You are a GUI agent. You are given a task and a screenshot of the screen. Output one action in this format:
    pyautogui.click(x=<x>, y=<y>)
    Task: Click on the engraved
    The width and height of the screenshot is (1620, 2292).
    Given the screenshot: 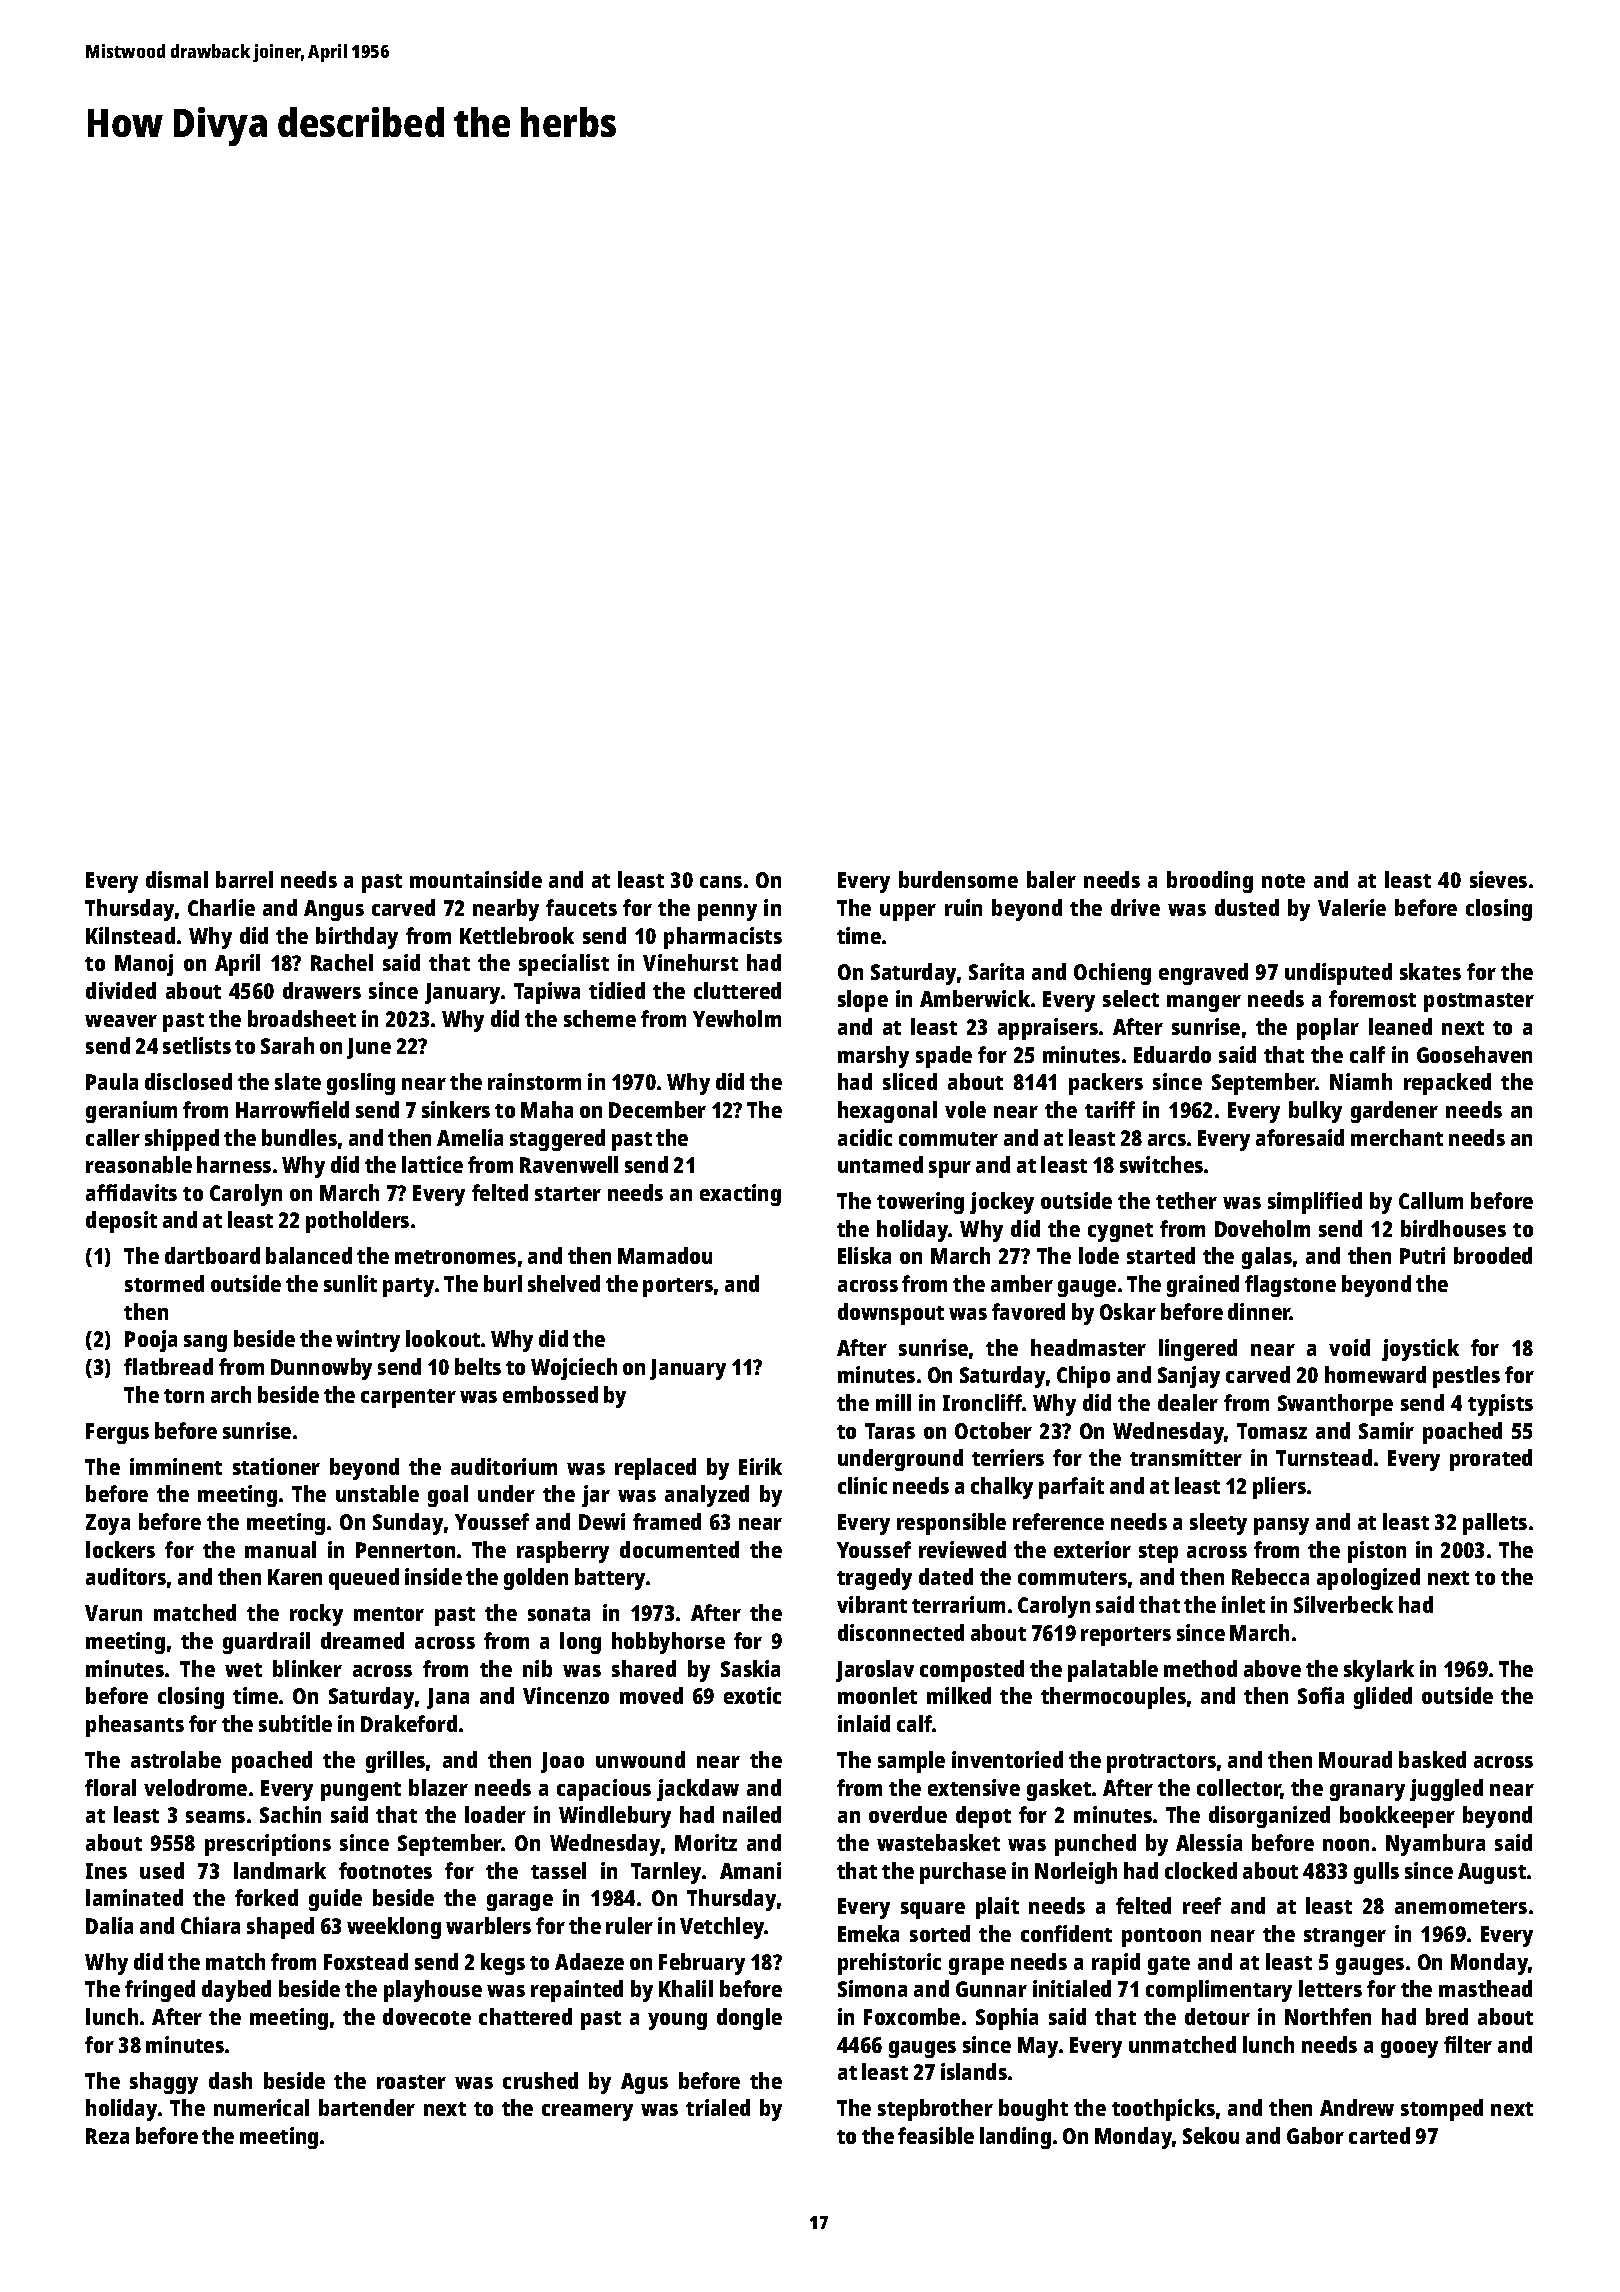 What is the action you would take?
    pyautogui.click(x=1203, y=974)
